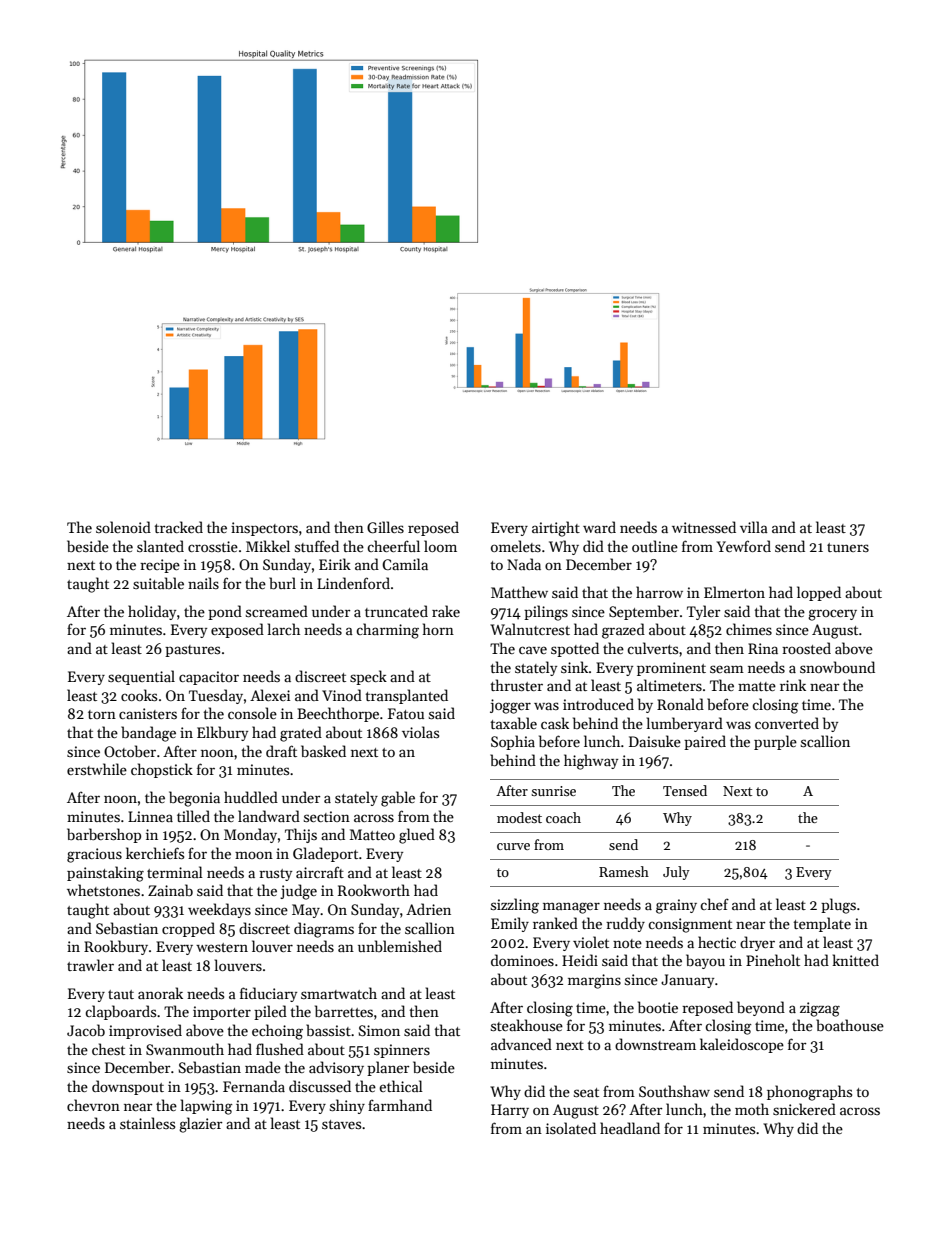 The height and width of the image is (1233, 952). Describe the element at coordinates (160, 993) in the image. I see `anorak` at that location.
